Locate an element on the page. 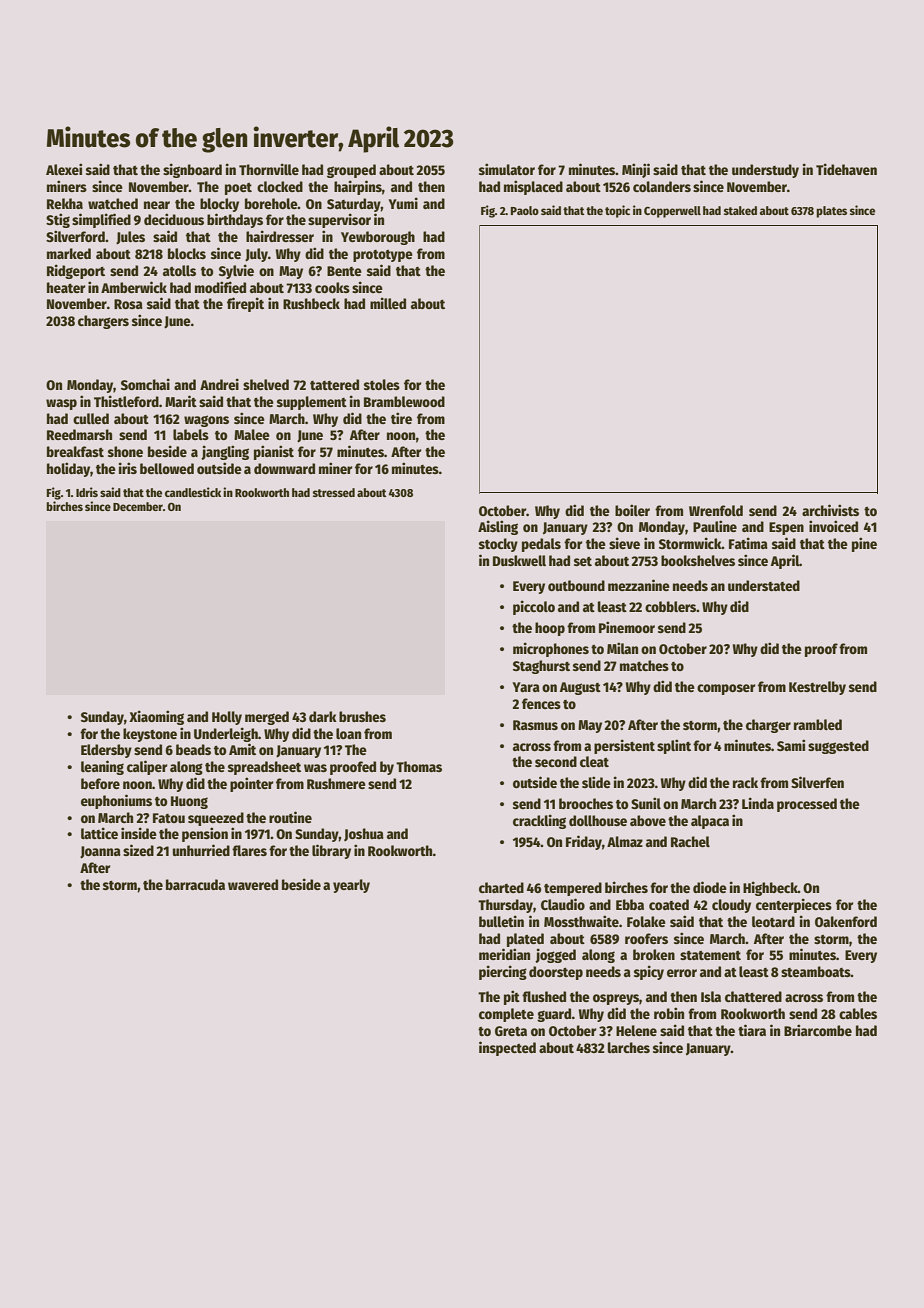 The image size is (924, 1308). barracuda is located at coordinates (195, 884).
